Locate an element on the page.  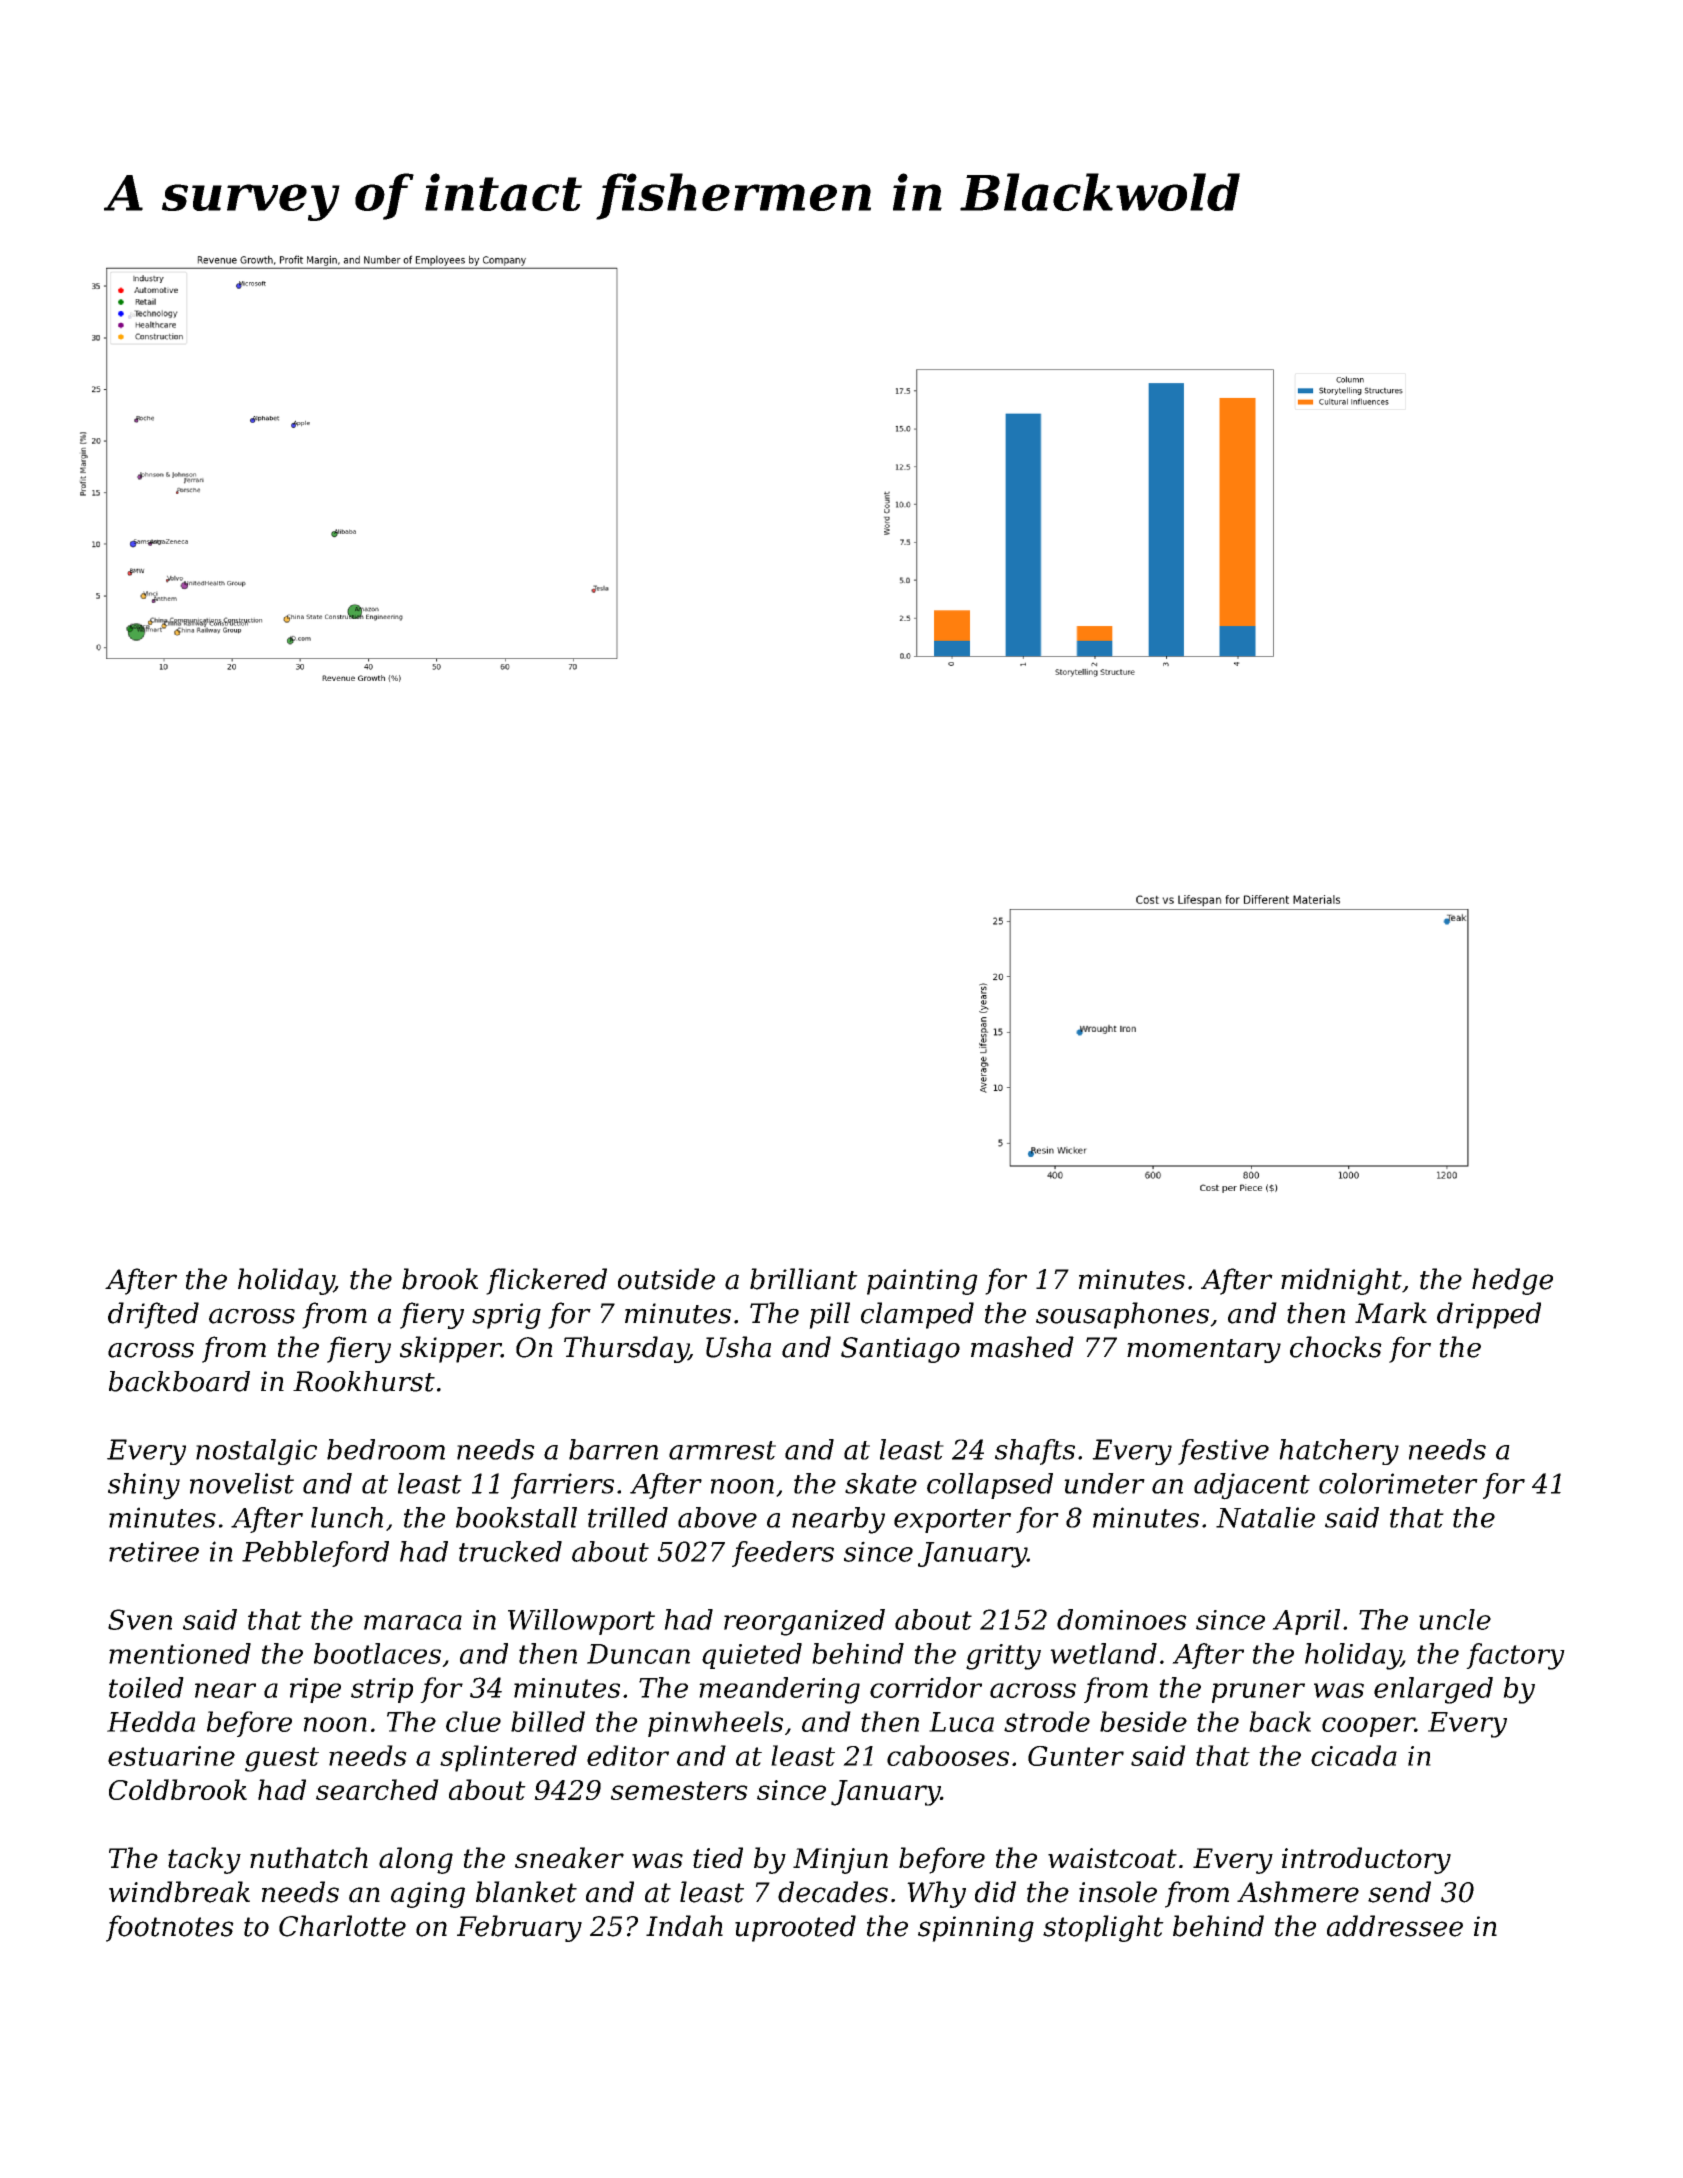
Why is located at coordinates (936, 1894).
